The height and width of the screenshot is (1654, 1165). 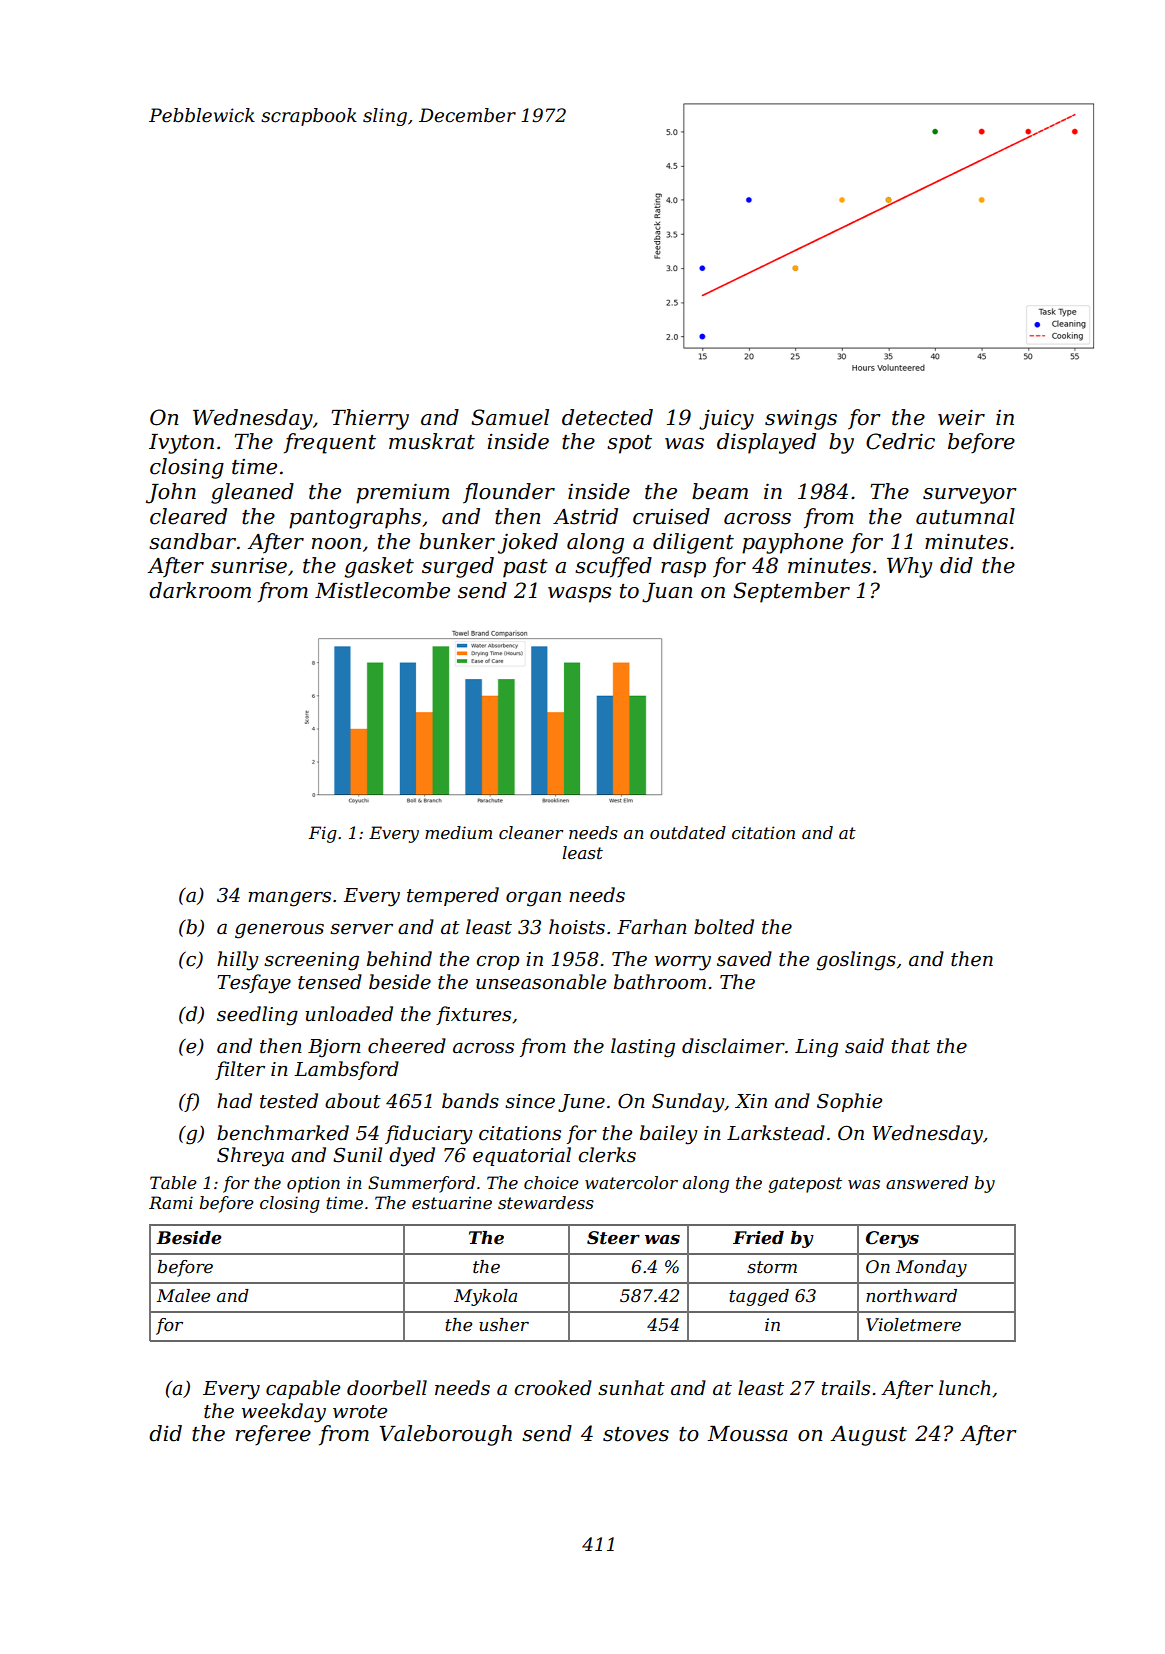 I want to click on referee, so click(x=273, y=1435).
